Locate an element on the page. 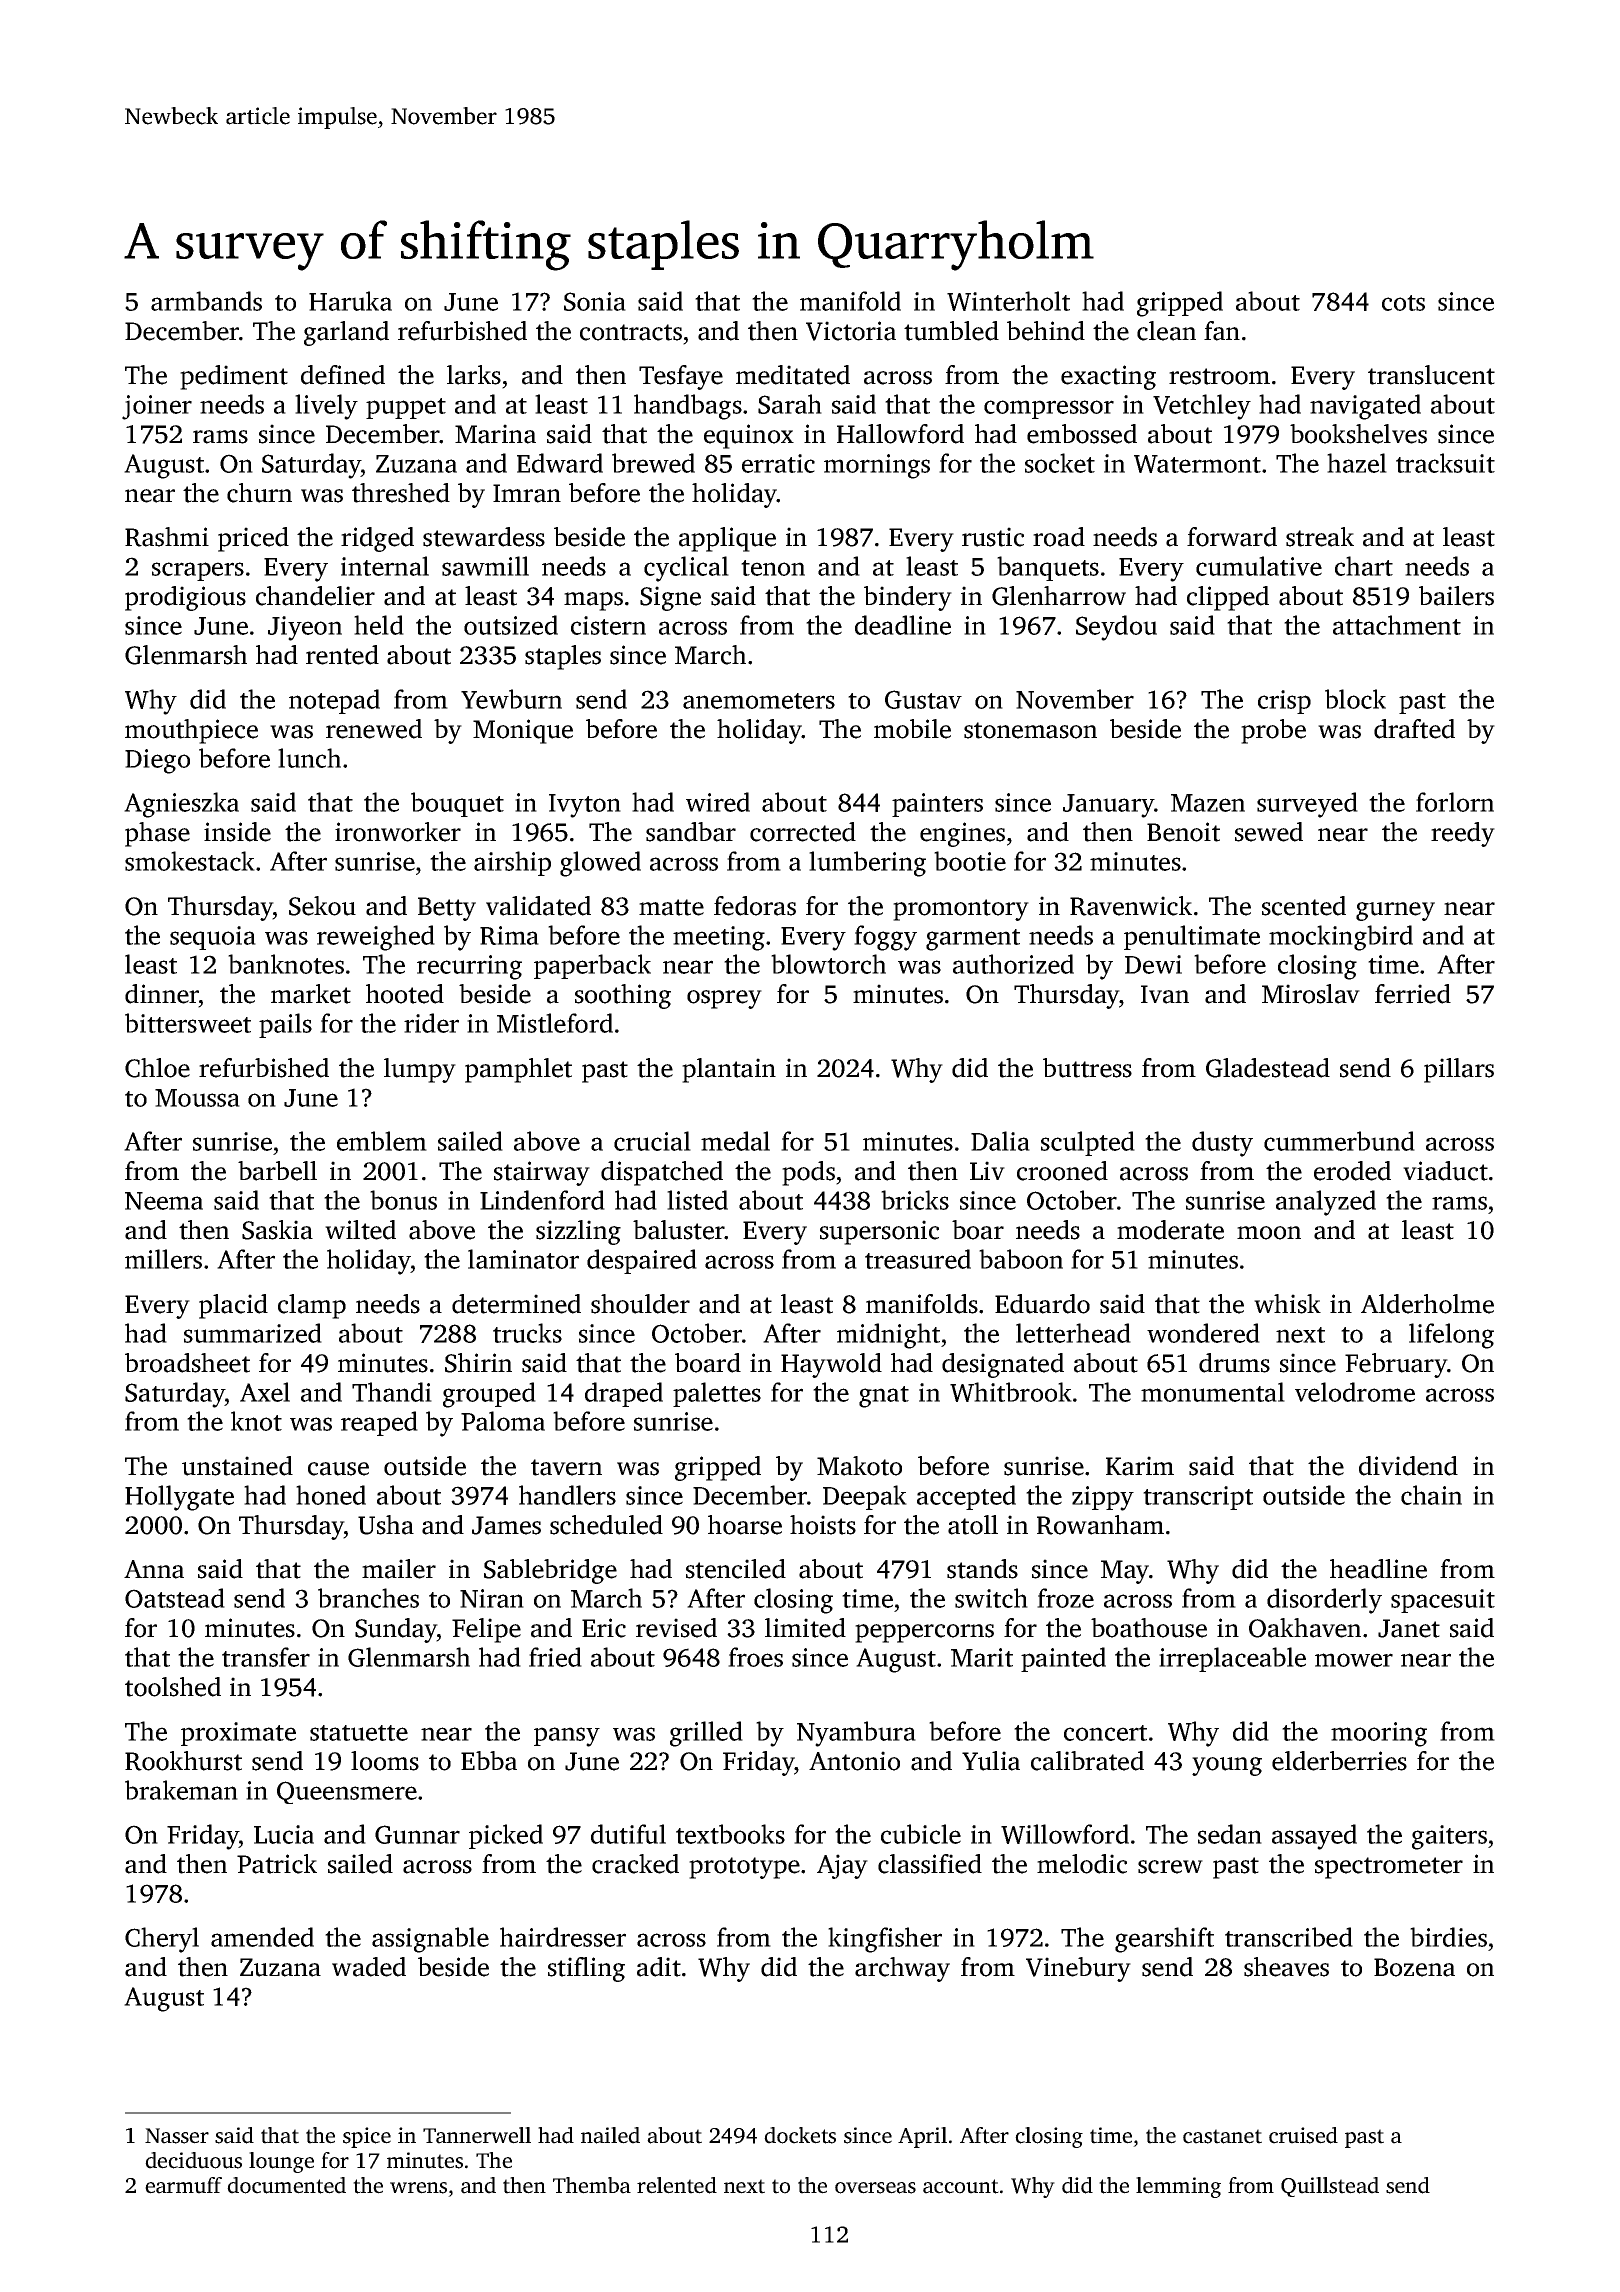  Monique is located at coordinates (523, 731).
